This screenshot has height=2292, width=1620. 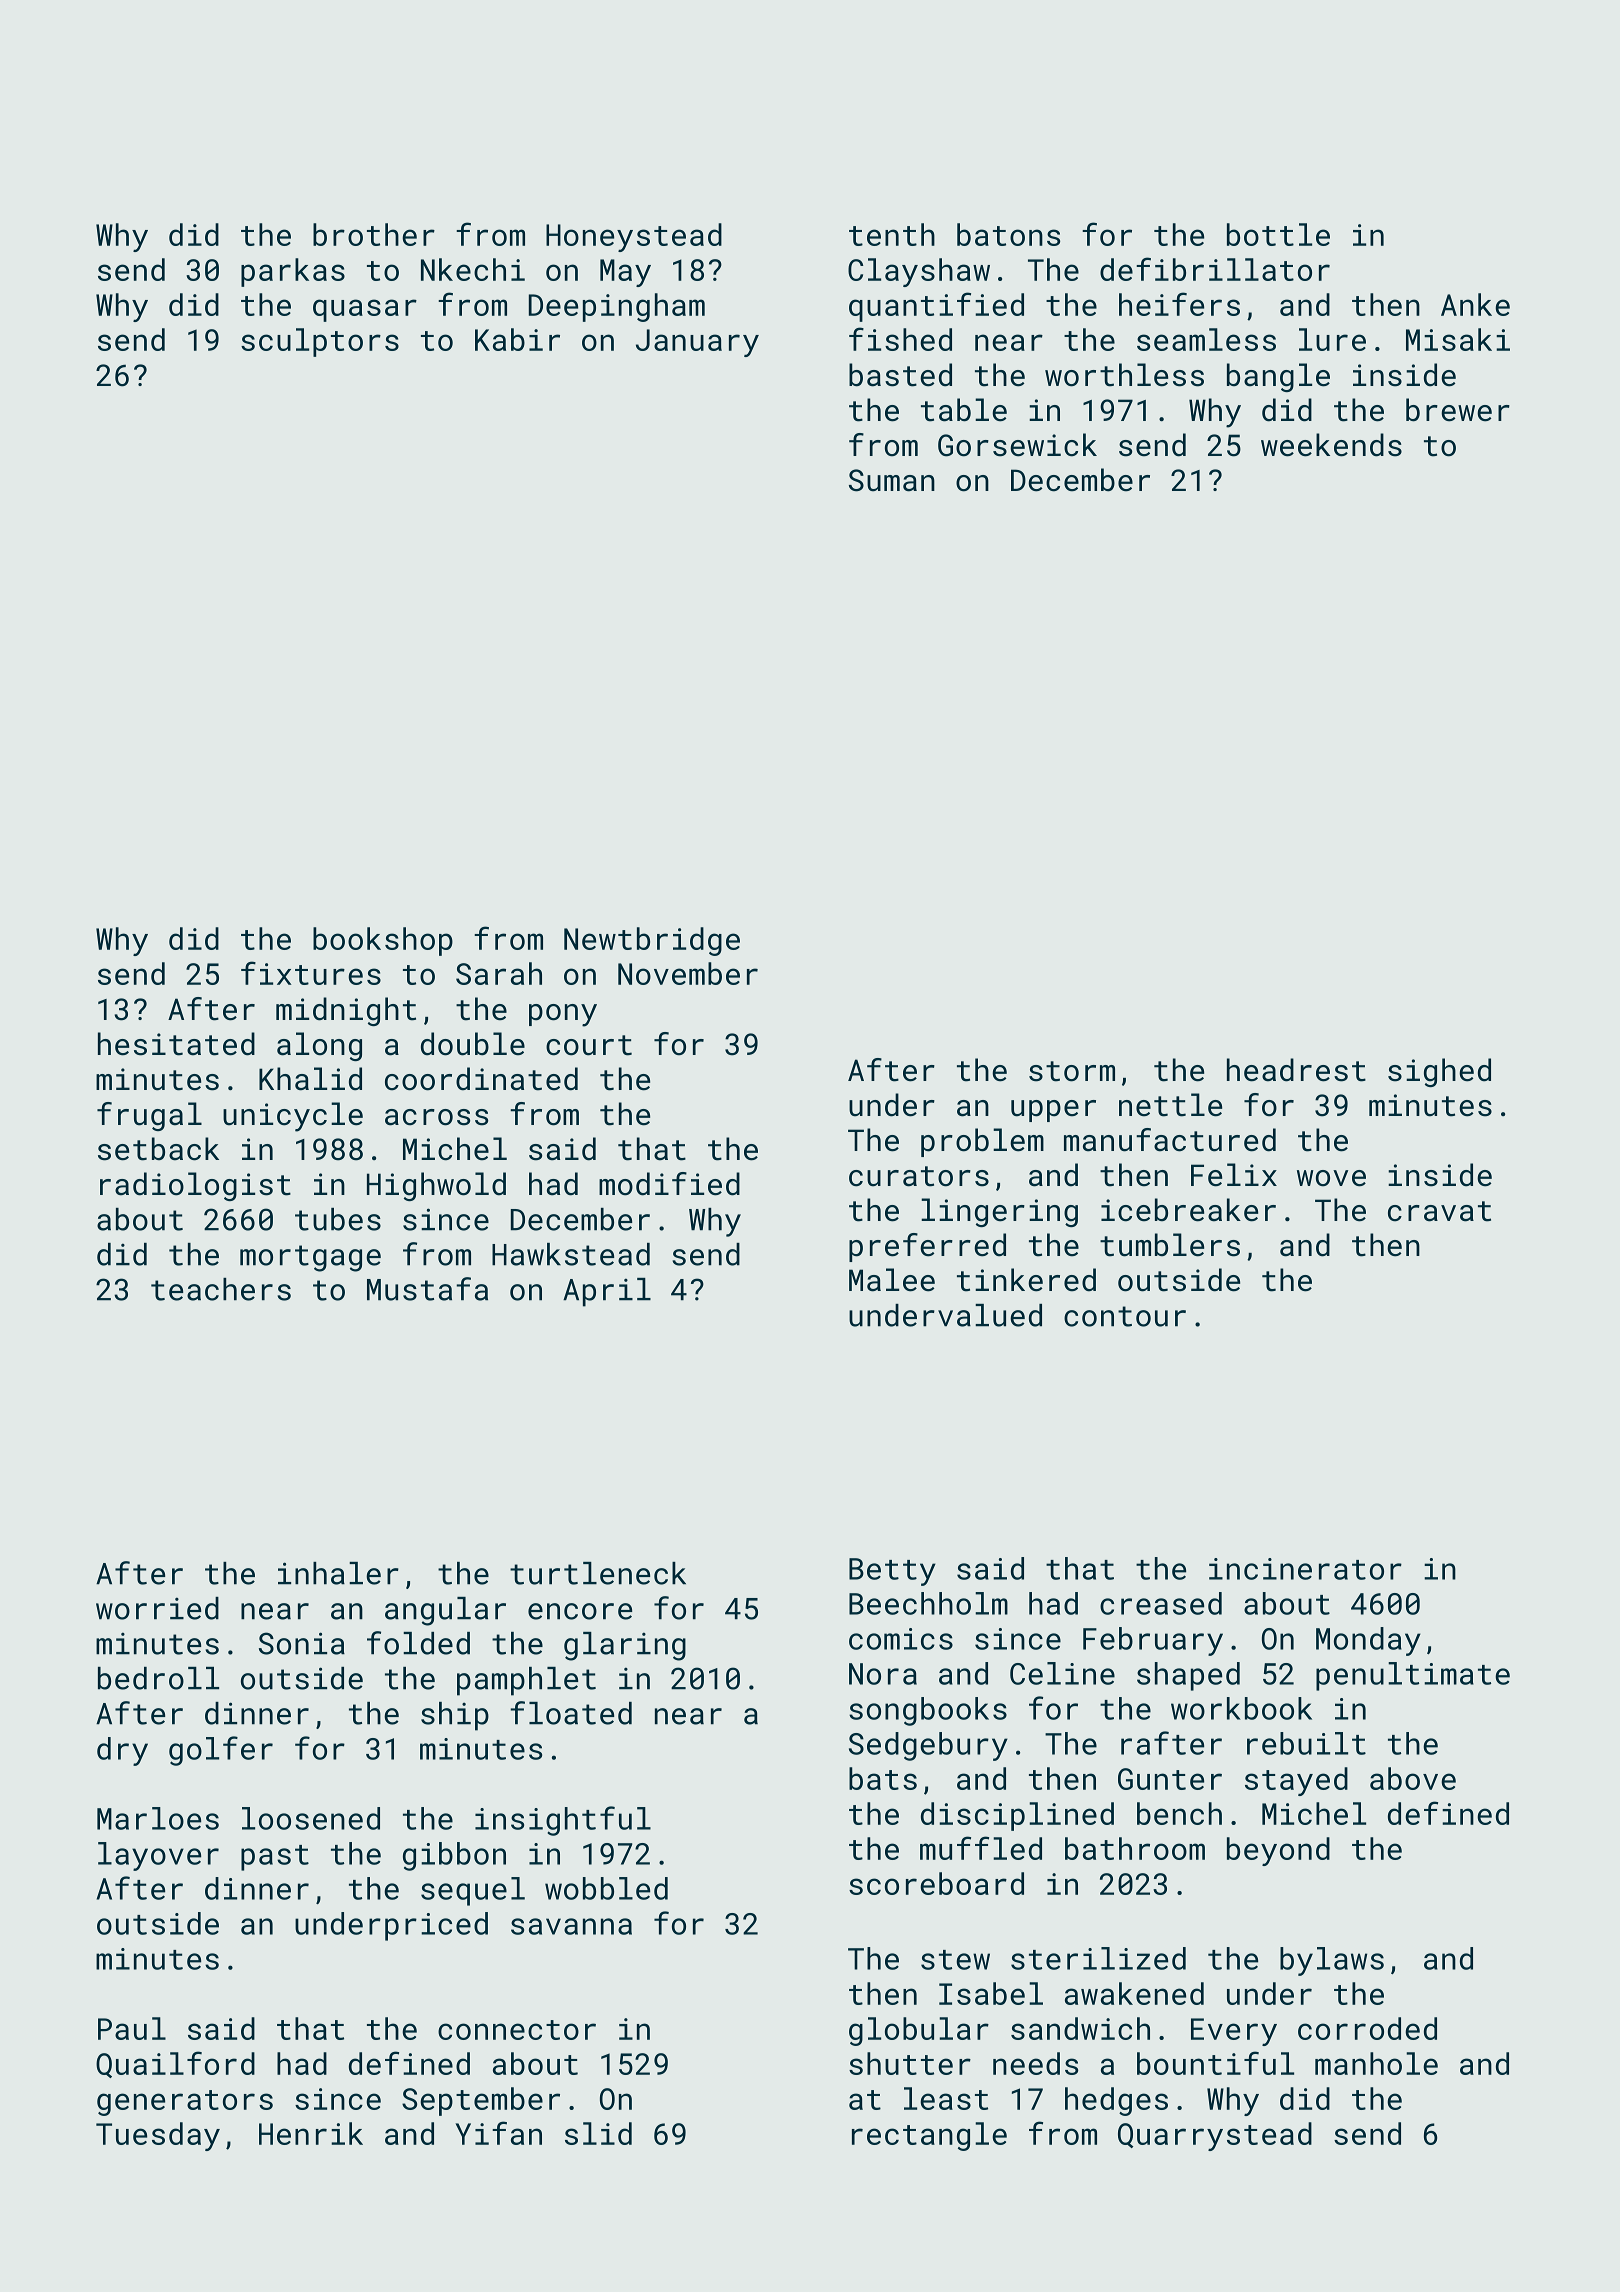 I want to click on Paul, so click(x=132, y=2028).
